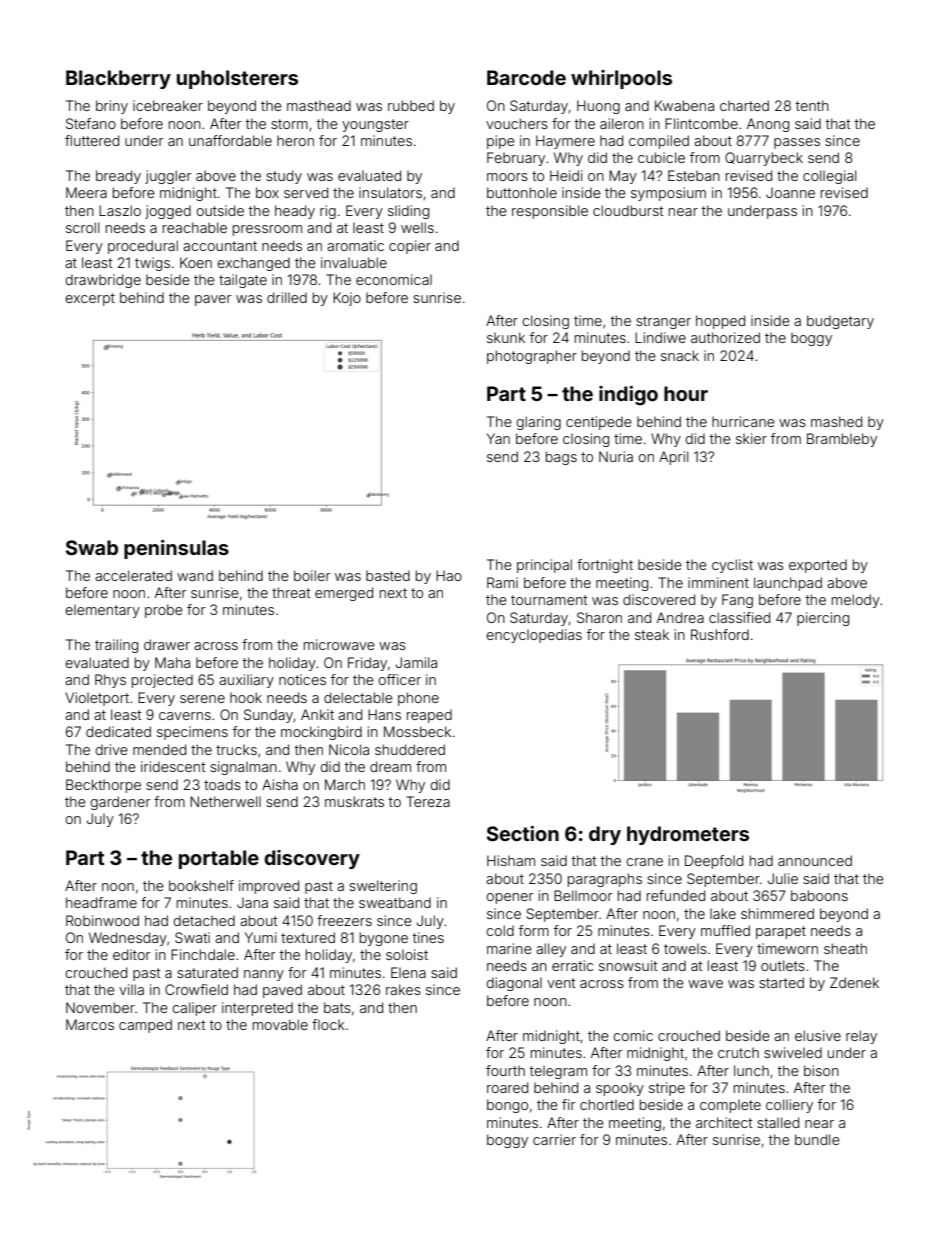  What do you see at coordinates (659, 599) in the document?
I see `discovered` at bounding box center [659, 599].
